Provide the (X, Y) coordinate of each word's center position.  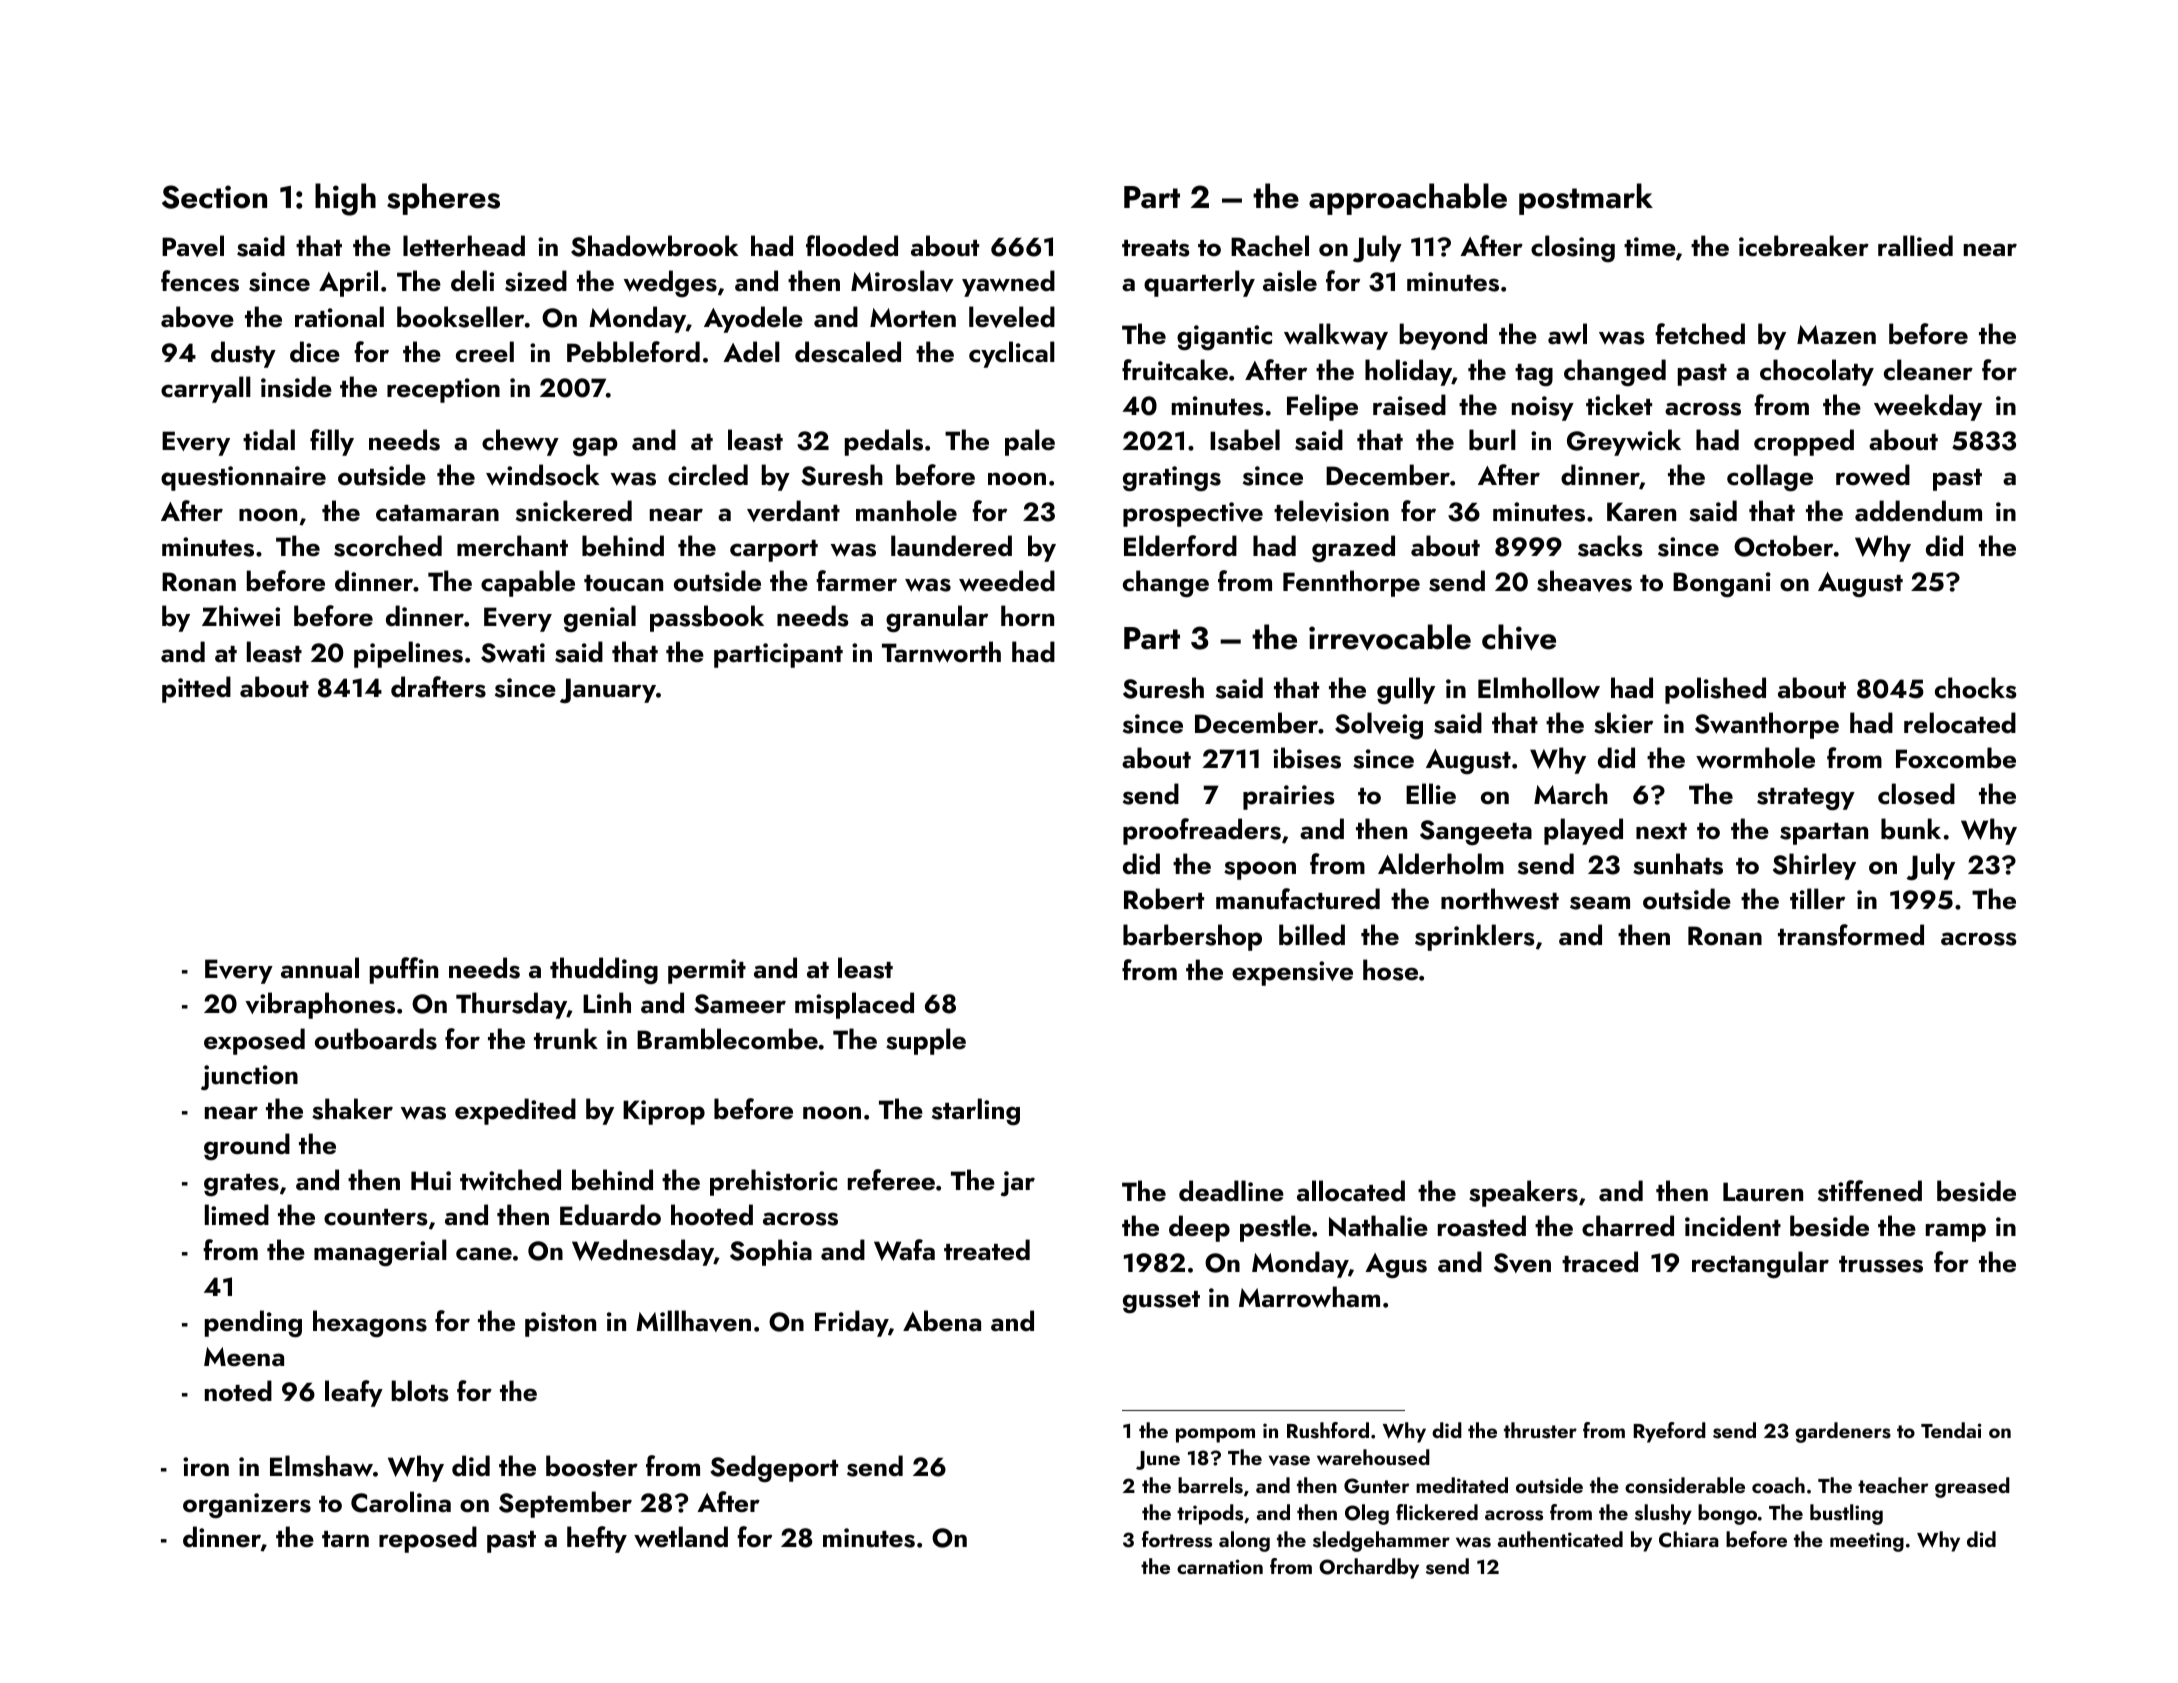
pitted (196, 689)
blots (420, 1391)
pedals (884, 442)
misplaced (854, 1005)
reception (443, 390)
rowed (1873, 475)
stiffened (1870, 1191)
